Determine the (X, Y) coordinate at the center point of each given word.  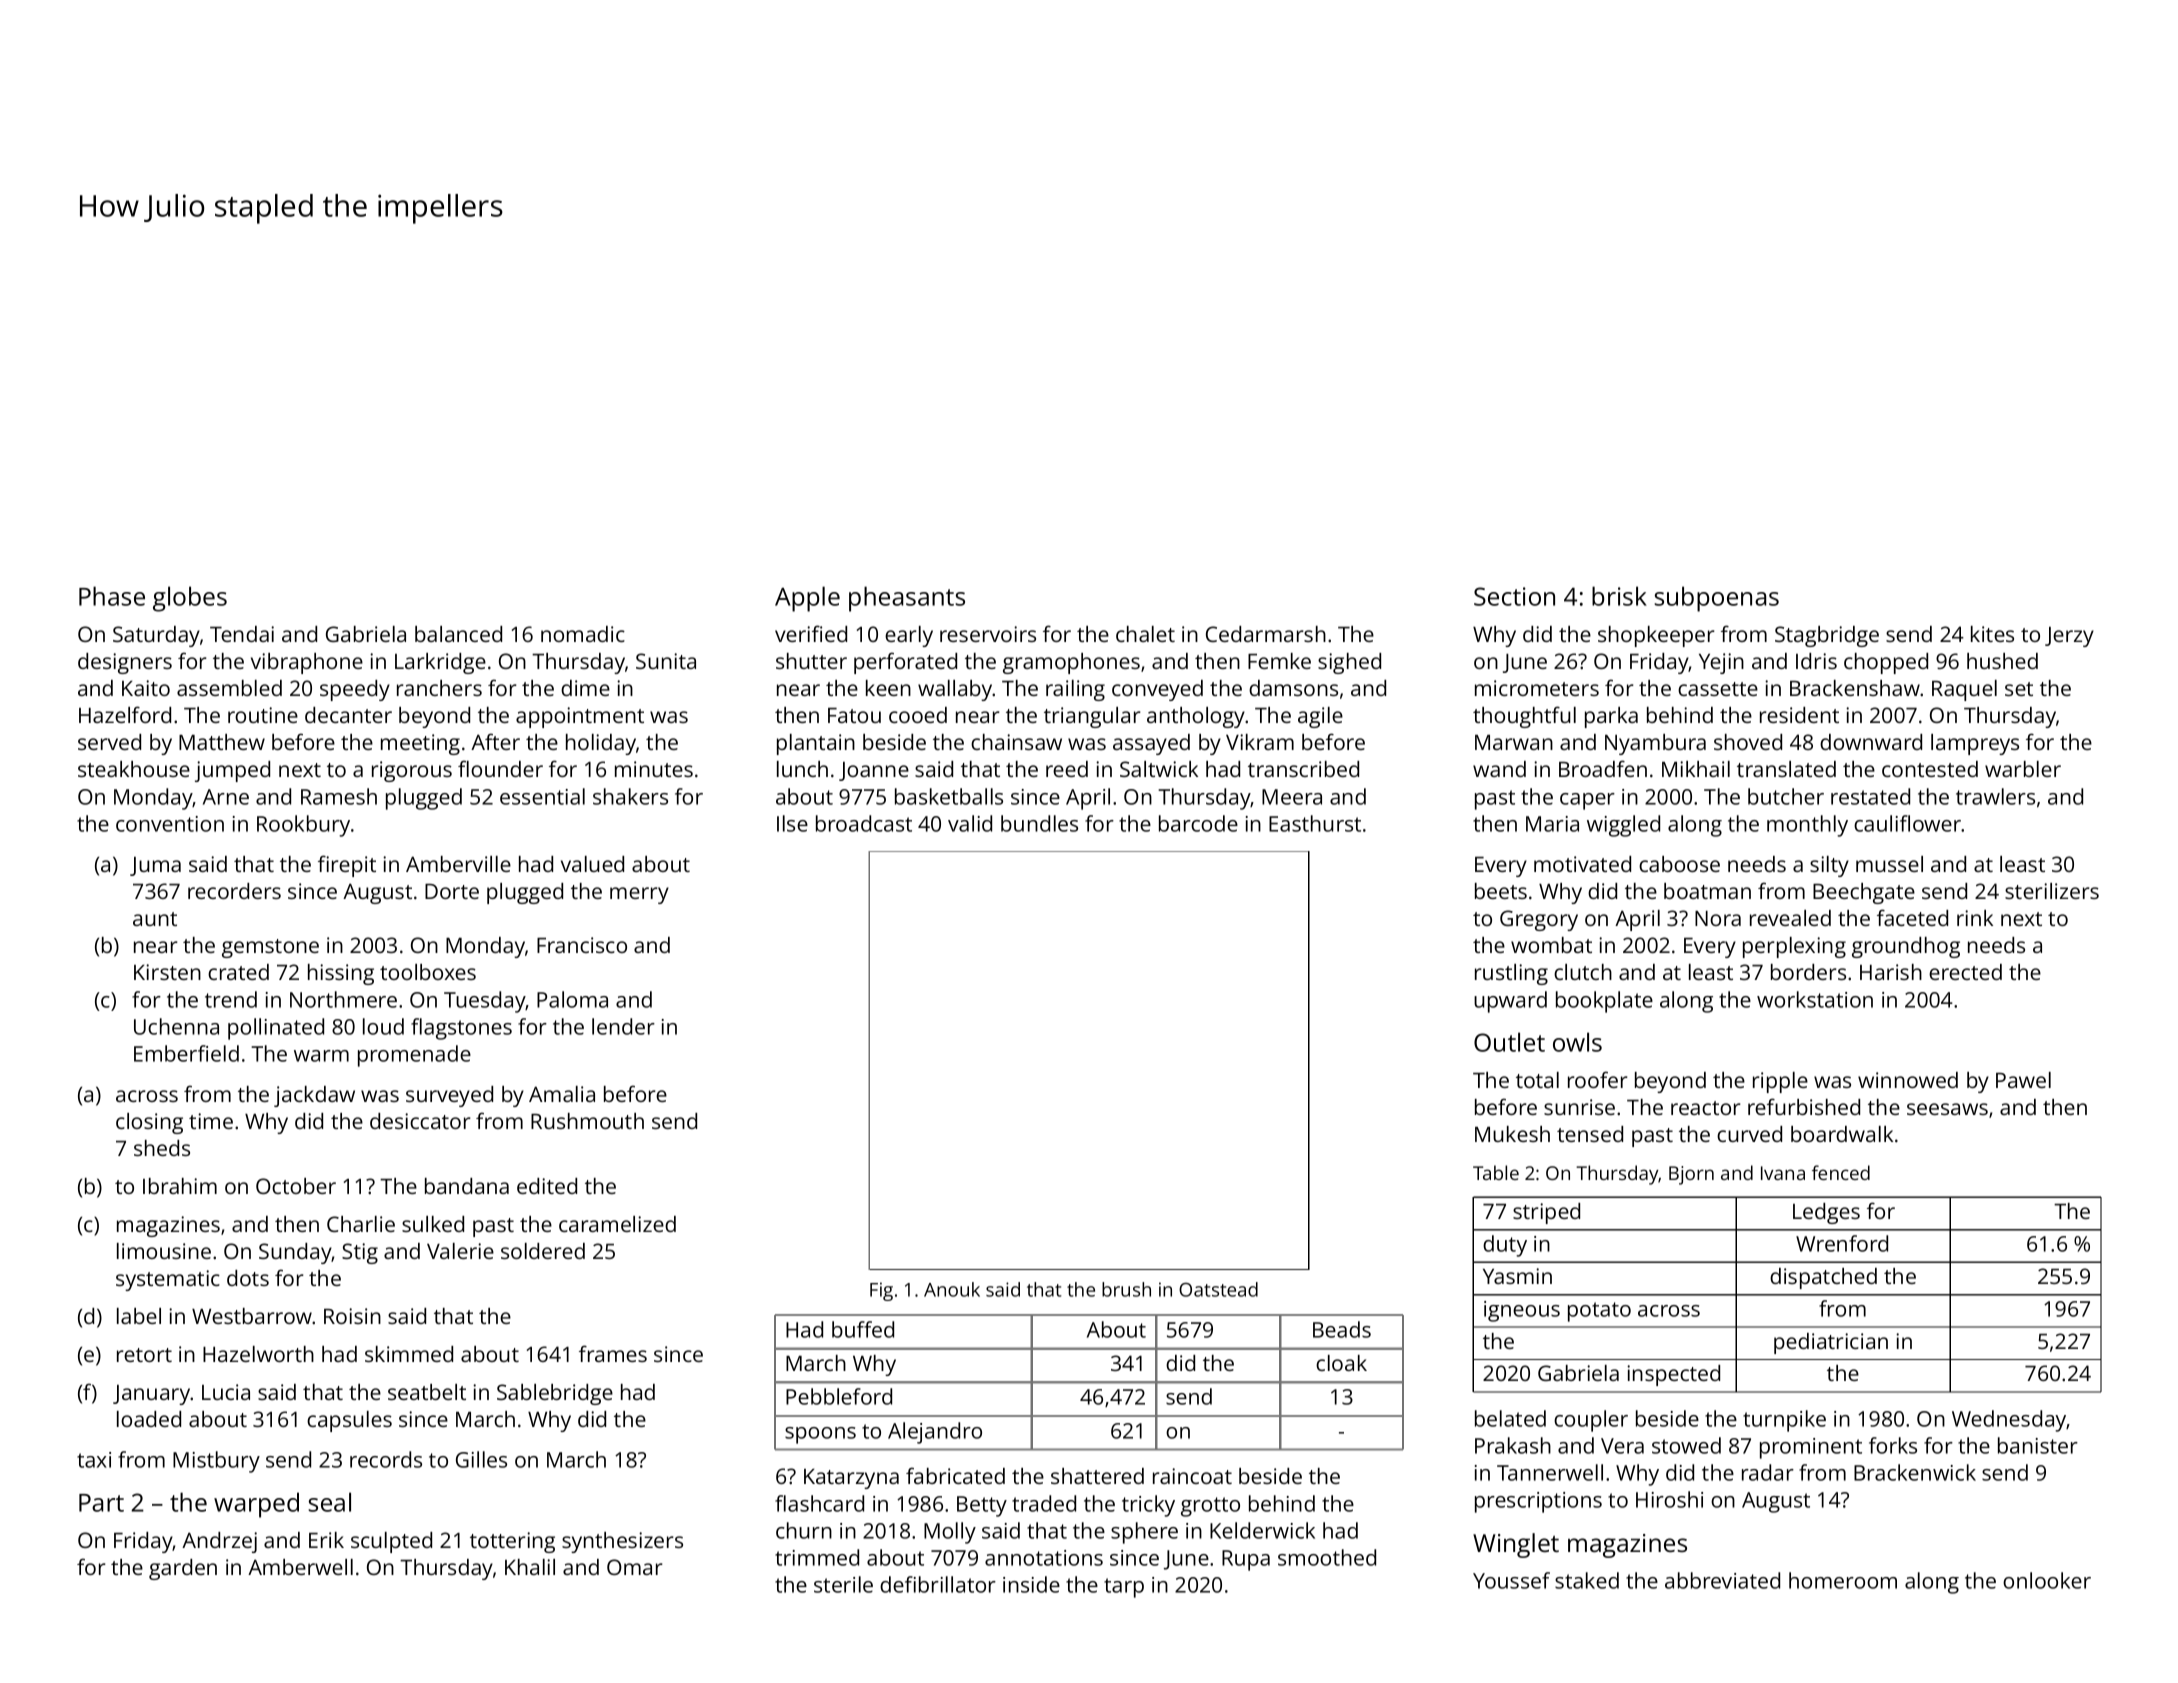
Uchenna (176, 1026)
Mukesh (1512, 1134)
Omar (635, 1567)
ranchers (439, 688)
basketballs (949, 796)
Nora (1718, 918)
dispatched (1823, 1278)
